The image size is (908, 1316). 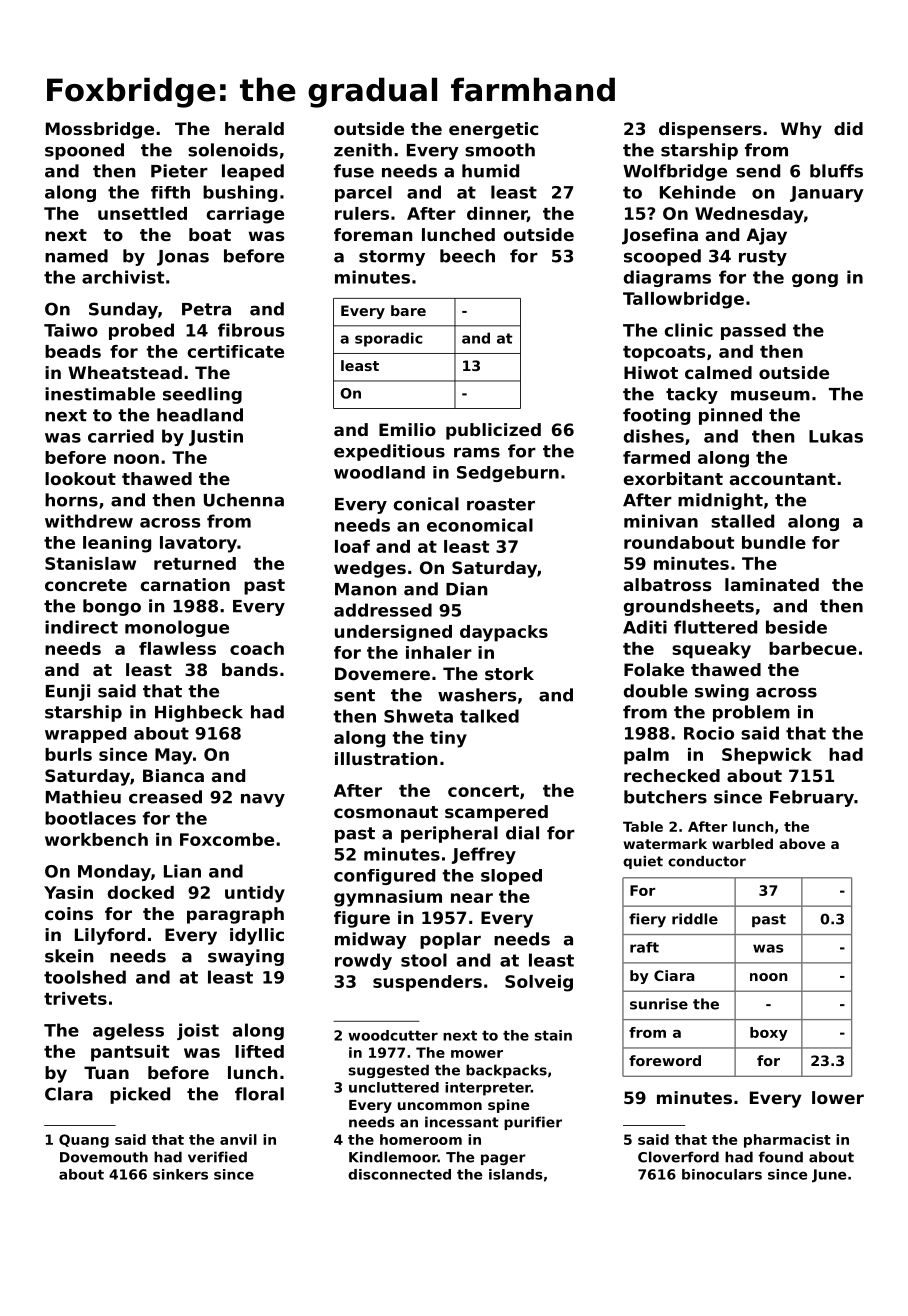 What do you see at coordinates (796, 627) in the document?
I see `beside` at bounding box center [796, 627].
